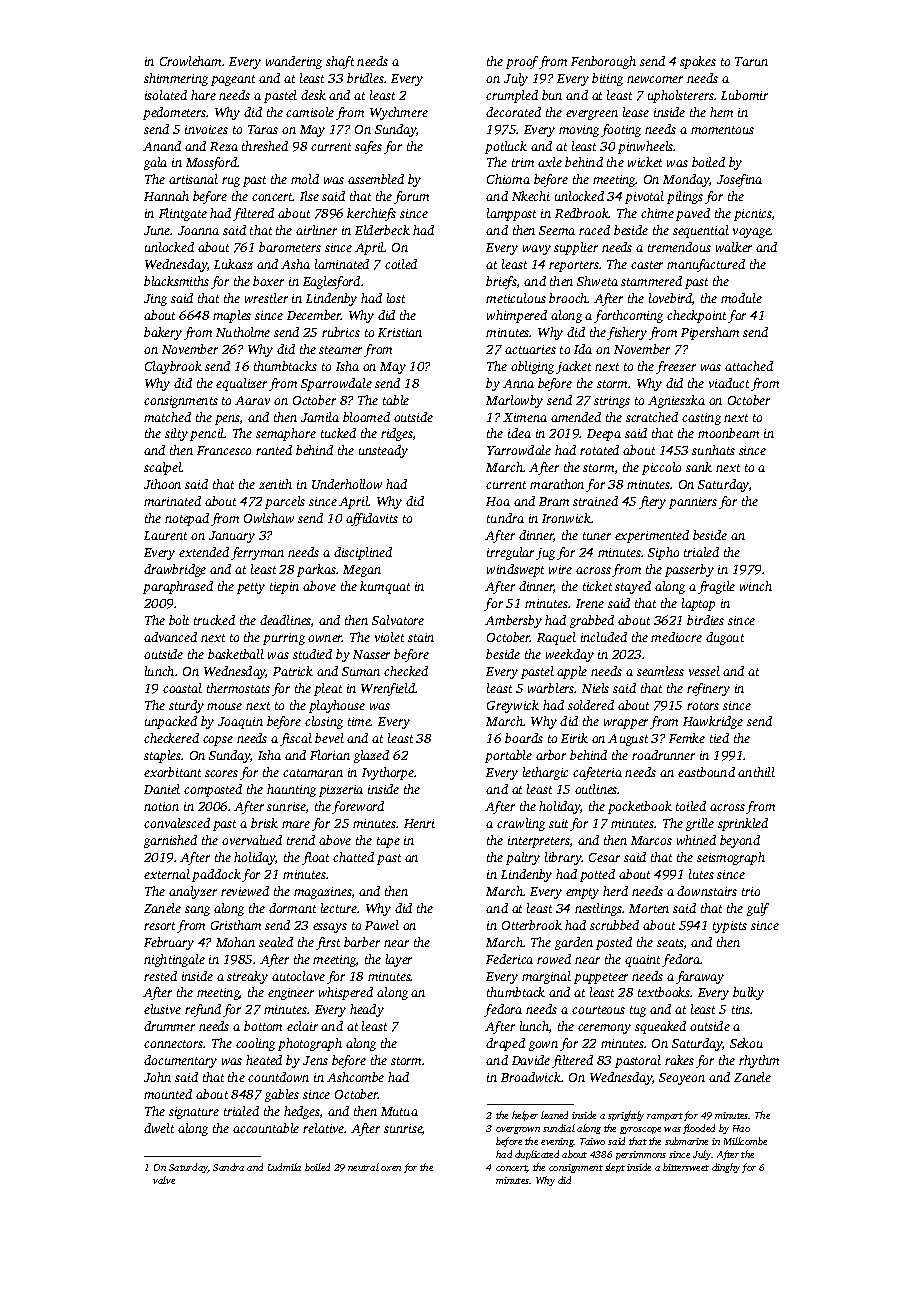 The image size is (924, 1314). What do you see at coordinates (391, 1168) in the screenshot?
I see `oxen` at bounding box center [391, 1168].
